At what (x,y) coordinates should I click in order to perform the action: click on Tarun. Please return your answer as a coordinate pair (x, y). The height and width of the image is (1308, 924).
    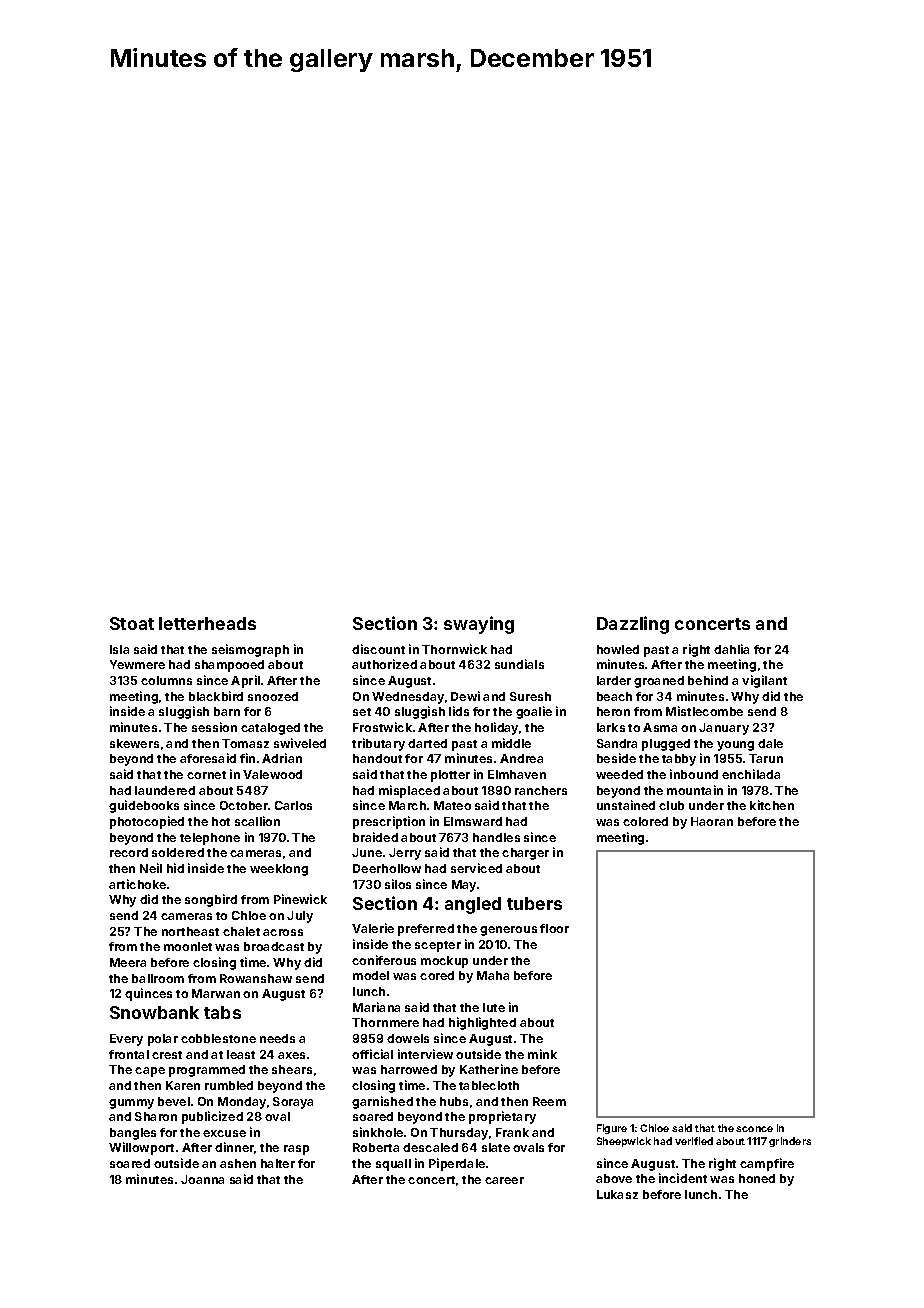
    Looking at the image, I should click on (766, 758).
